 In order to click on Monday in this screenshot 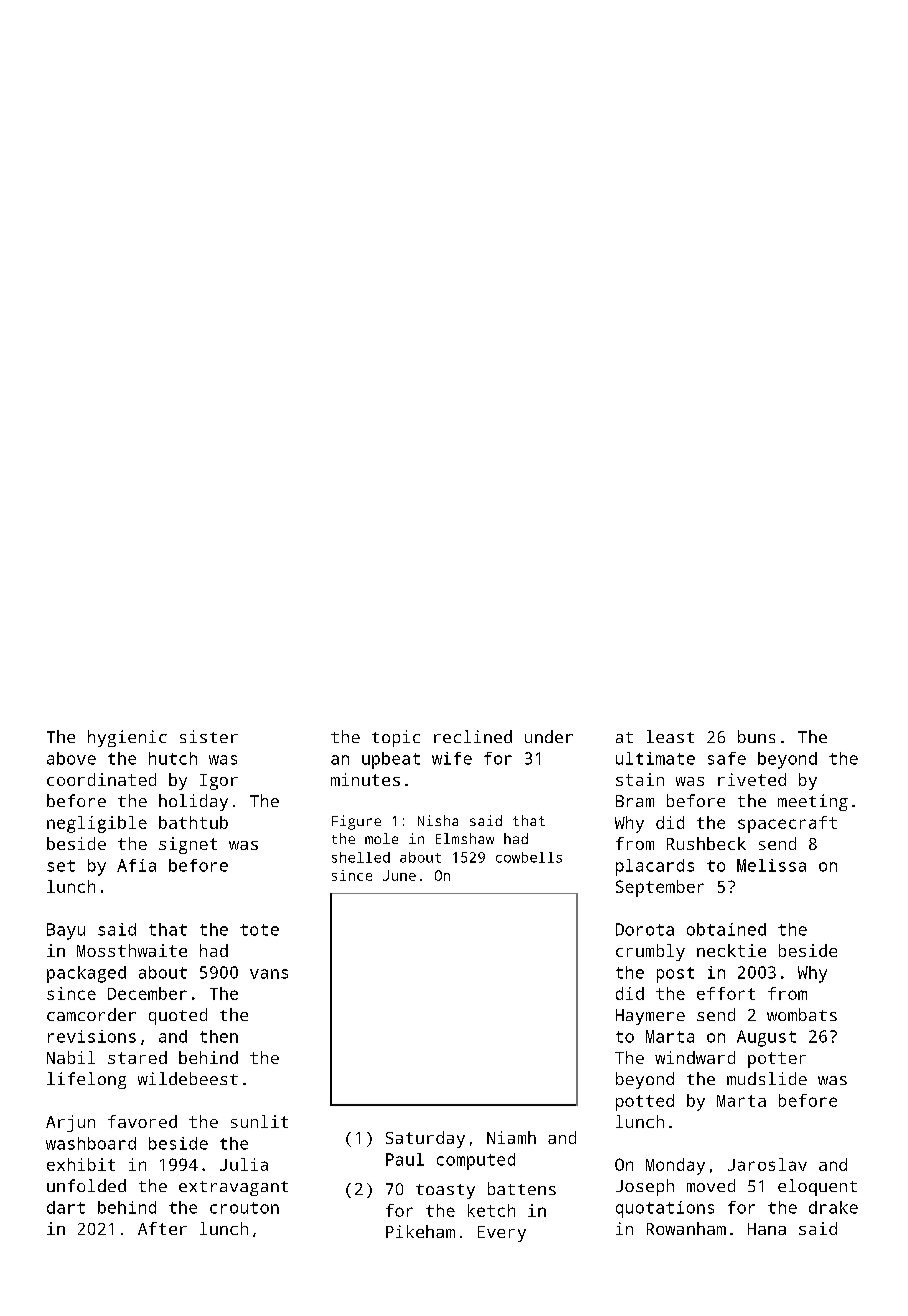, I will do `click(675, 1166)`.
